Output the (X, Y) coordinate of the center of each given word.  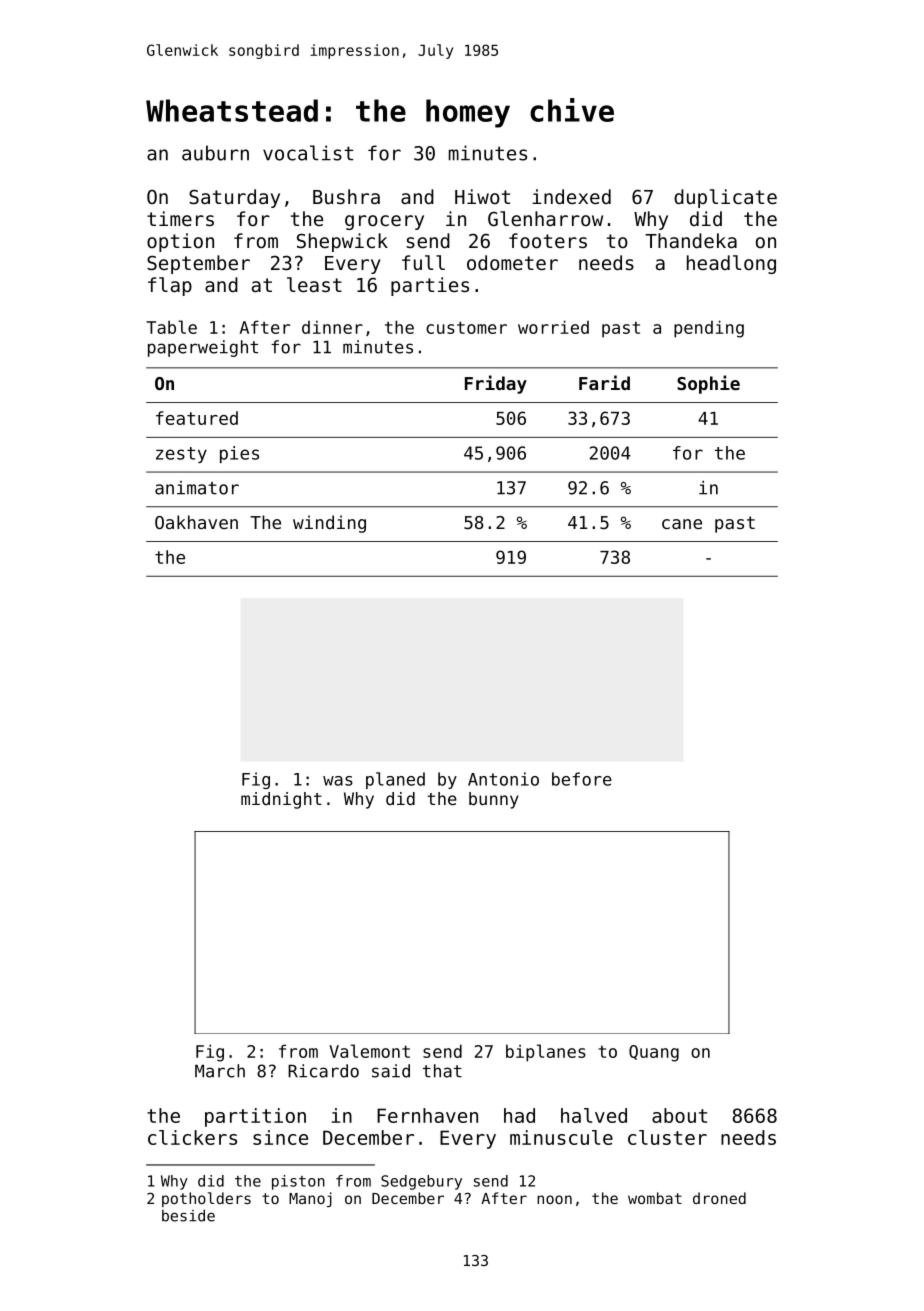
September (198, 264)
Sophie (708, 384)
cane (682, 524)
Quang (654, 1053)
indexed (571, 196)
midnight (281, 800)
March (220, 1071)
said (391, 1071)
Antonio (503, 779)
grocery (384, 222)
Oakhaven (196, 522)
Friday (496, 384)
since (280, 1137)
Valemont (369, 1051)
